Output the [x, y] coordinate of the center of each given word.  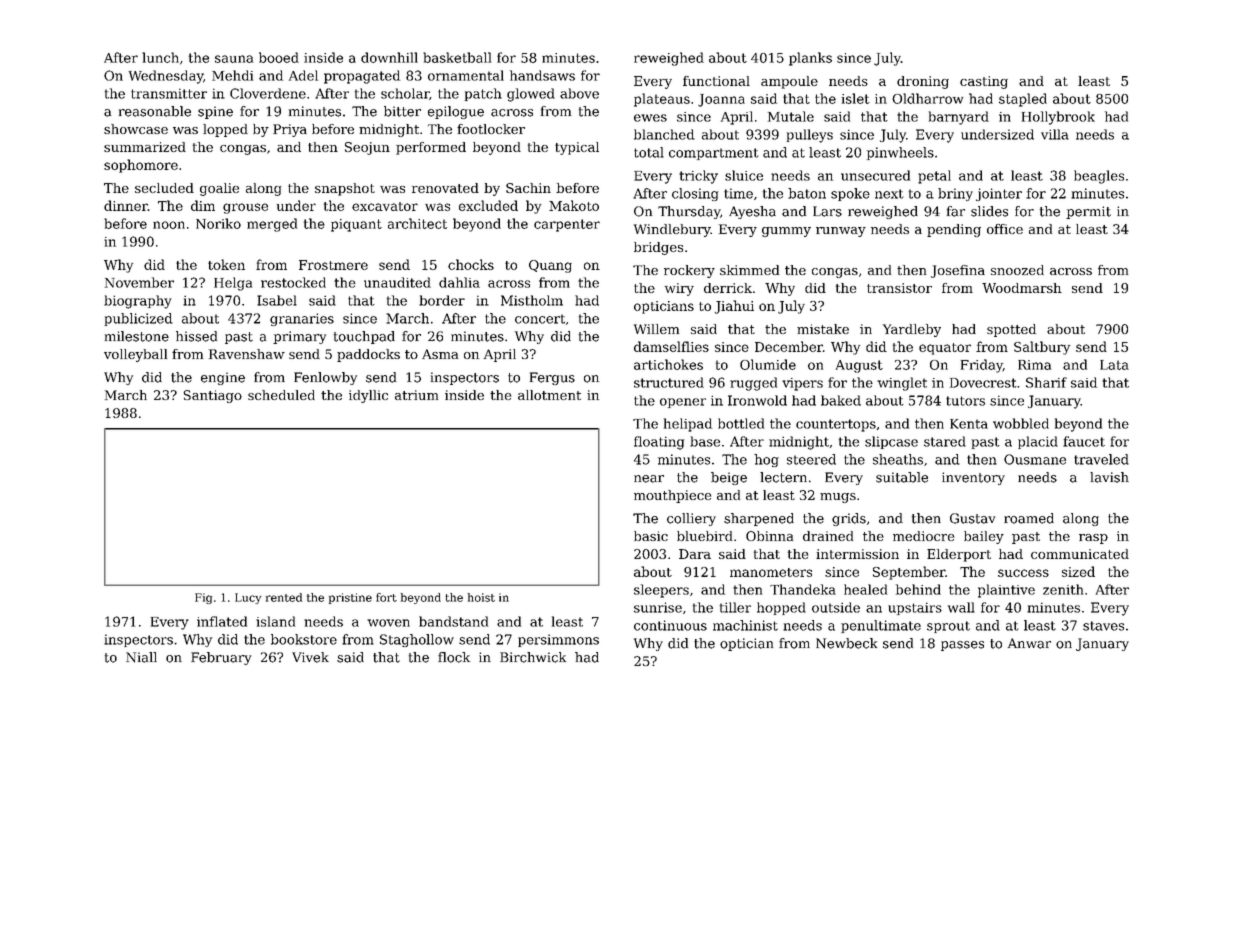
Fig [203, 598]
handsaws [542, 75]
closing [695, 194]
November [139, 282]
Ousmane [1035, 459]
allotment [549, 395]
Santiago [212, 396]
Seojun [367, 148]
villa [1055, 134]
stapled [1023, 100]
